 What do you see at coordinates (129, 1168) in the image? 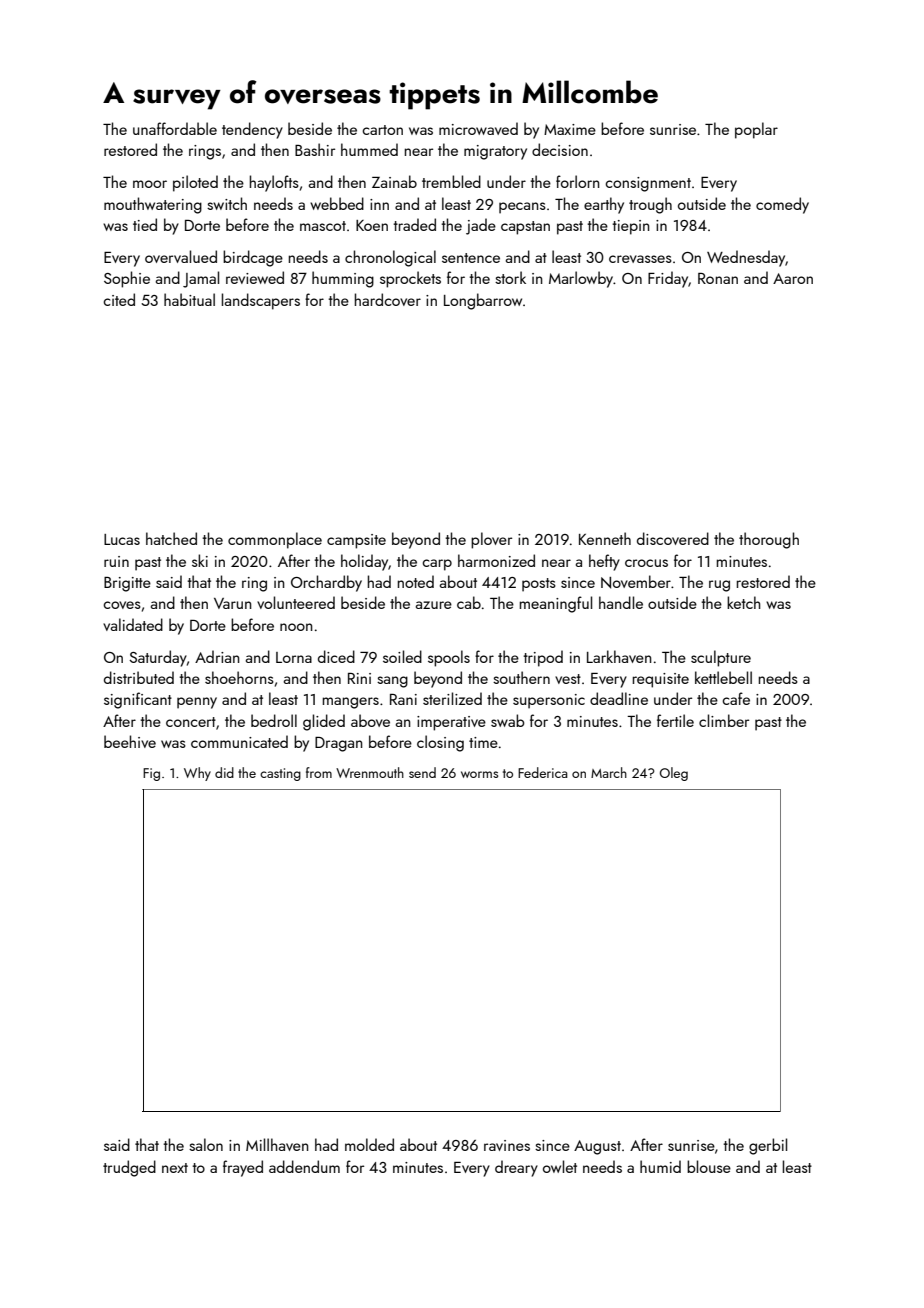
I see `trudged` at bounding box center [129, 1168].
